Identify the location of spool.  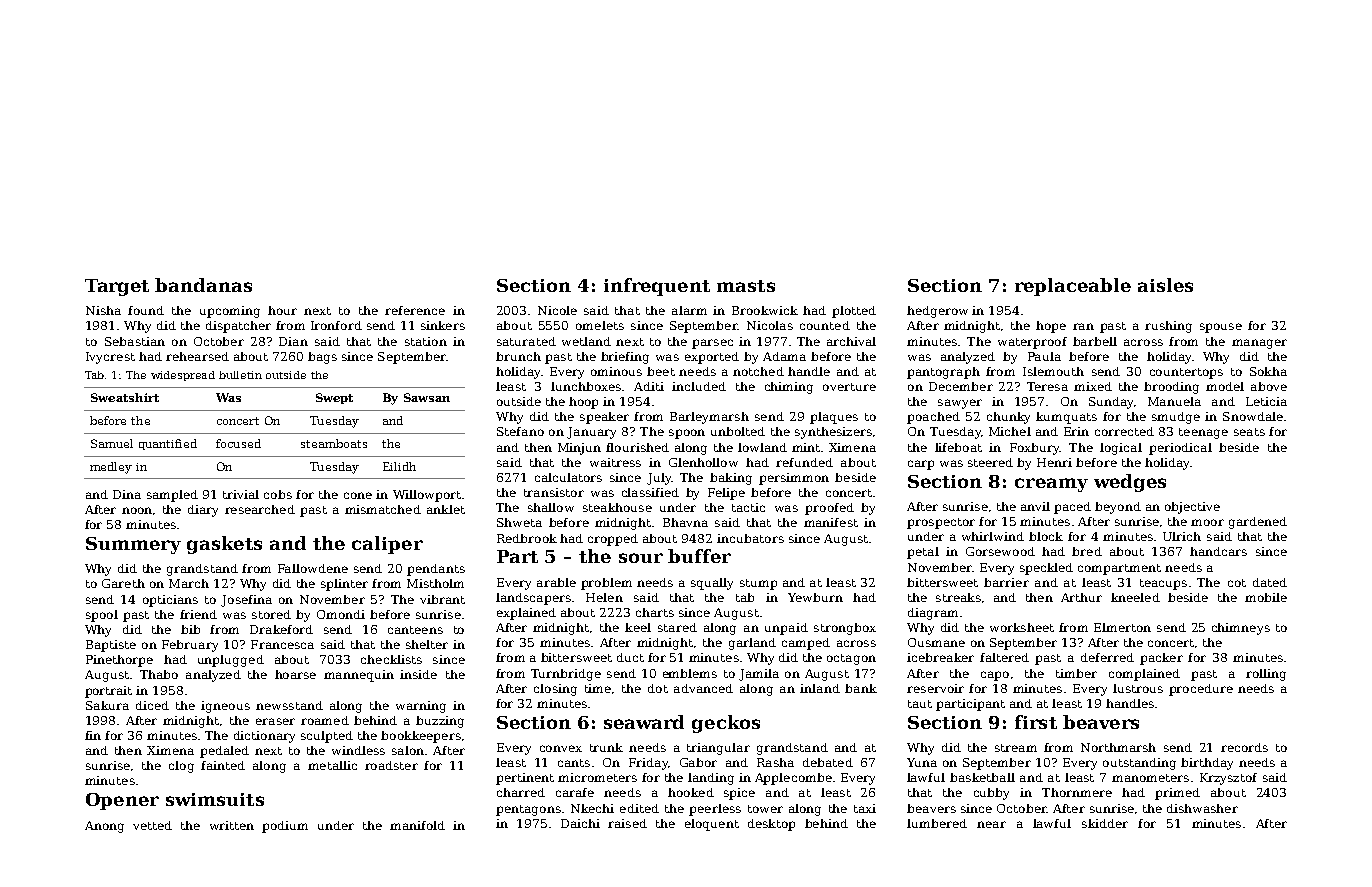
(102, 616).
